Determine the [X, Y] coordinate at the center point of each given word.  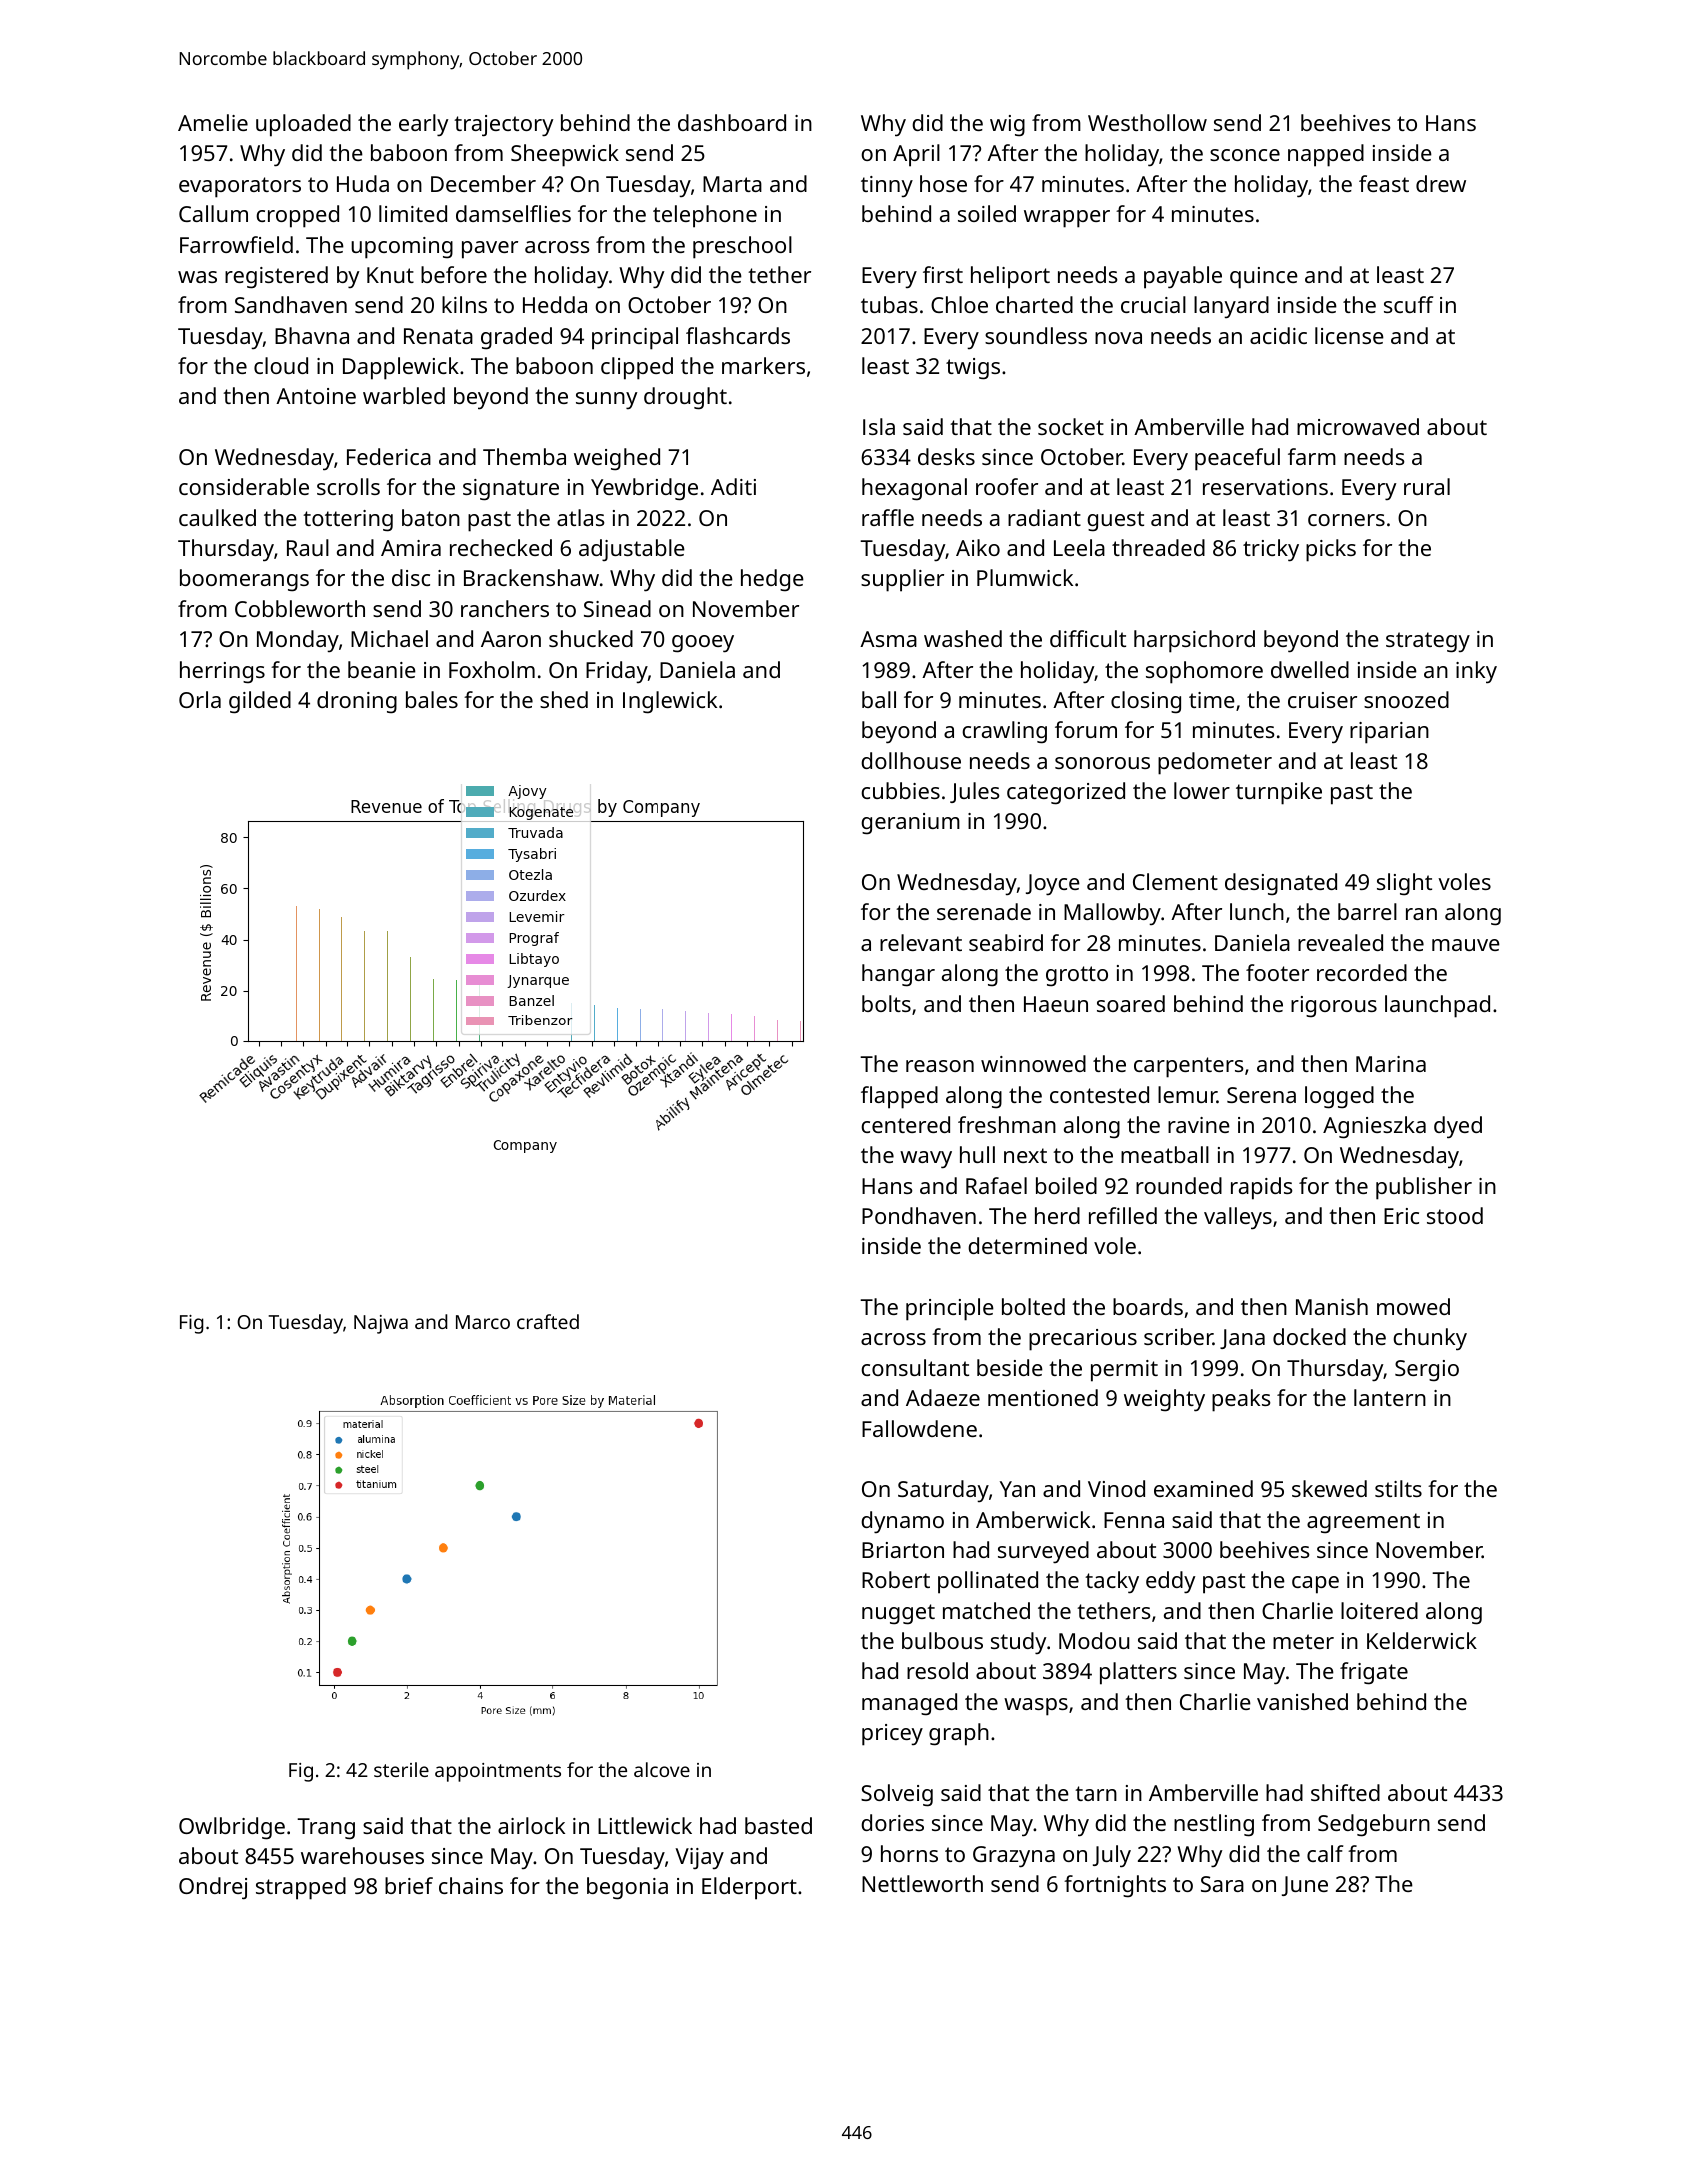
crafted [548, 1321]
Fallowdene [919, 1428]
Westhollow [1147, 122]
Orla [200, 699]
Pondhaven [919, 1215]
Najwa [381, 1324]
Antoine [316, 396]
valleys [1238, 1218]
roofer [1007, 486]
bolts [886, 1003]
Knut [390, 275]
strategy [1428, 642]
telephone [705, 216]
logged [1339, 1097]
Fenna [1134, 1520]
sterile [401, 1769]
